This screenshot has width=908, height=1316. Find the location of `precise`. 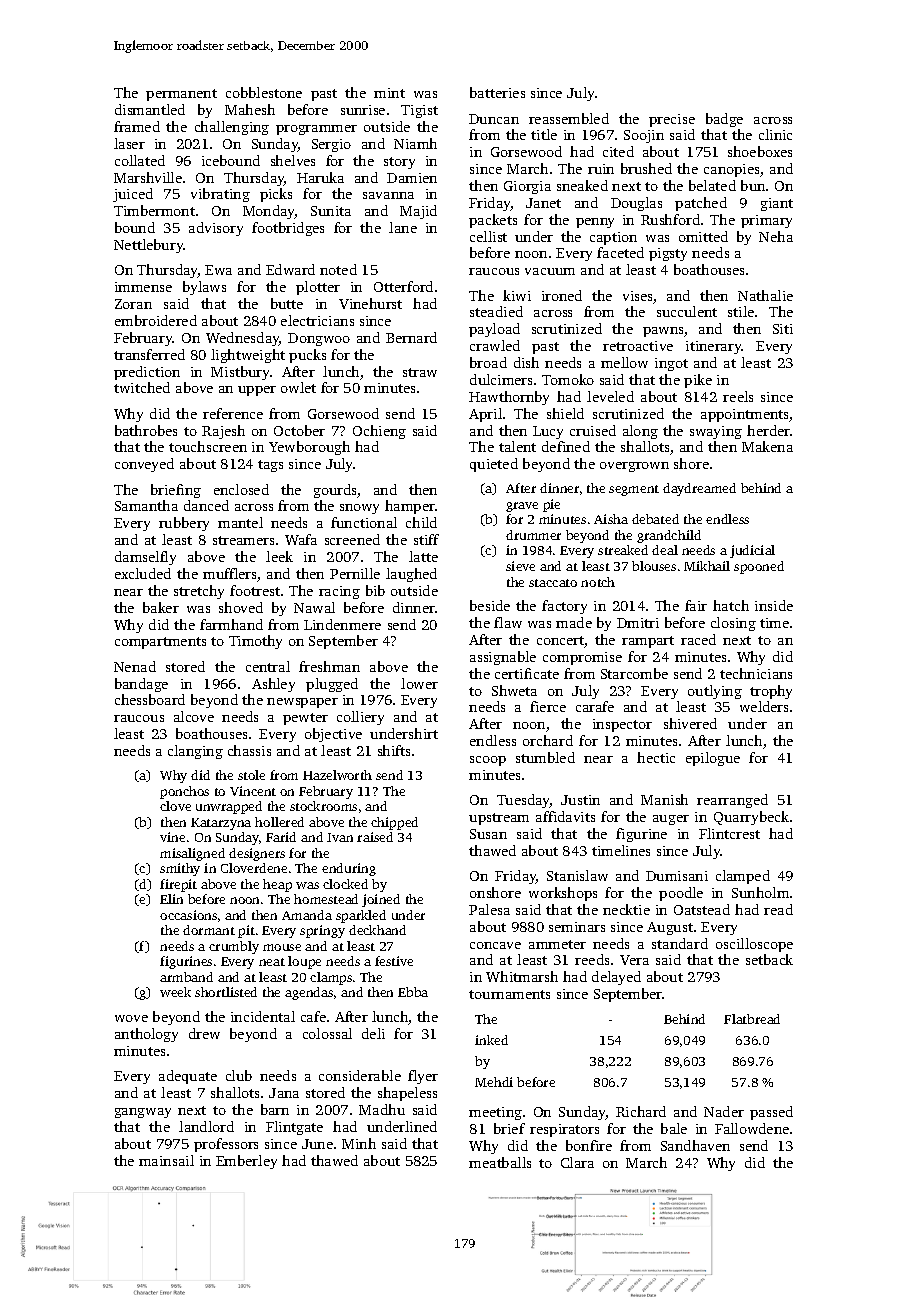

precise is located at coordinates (672, 120).
